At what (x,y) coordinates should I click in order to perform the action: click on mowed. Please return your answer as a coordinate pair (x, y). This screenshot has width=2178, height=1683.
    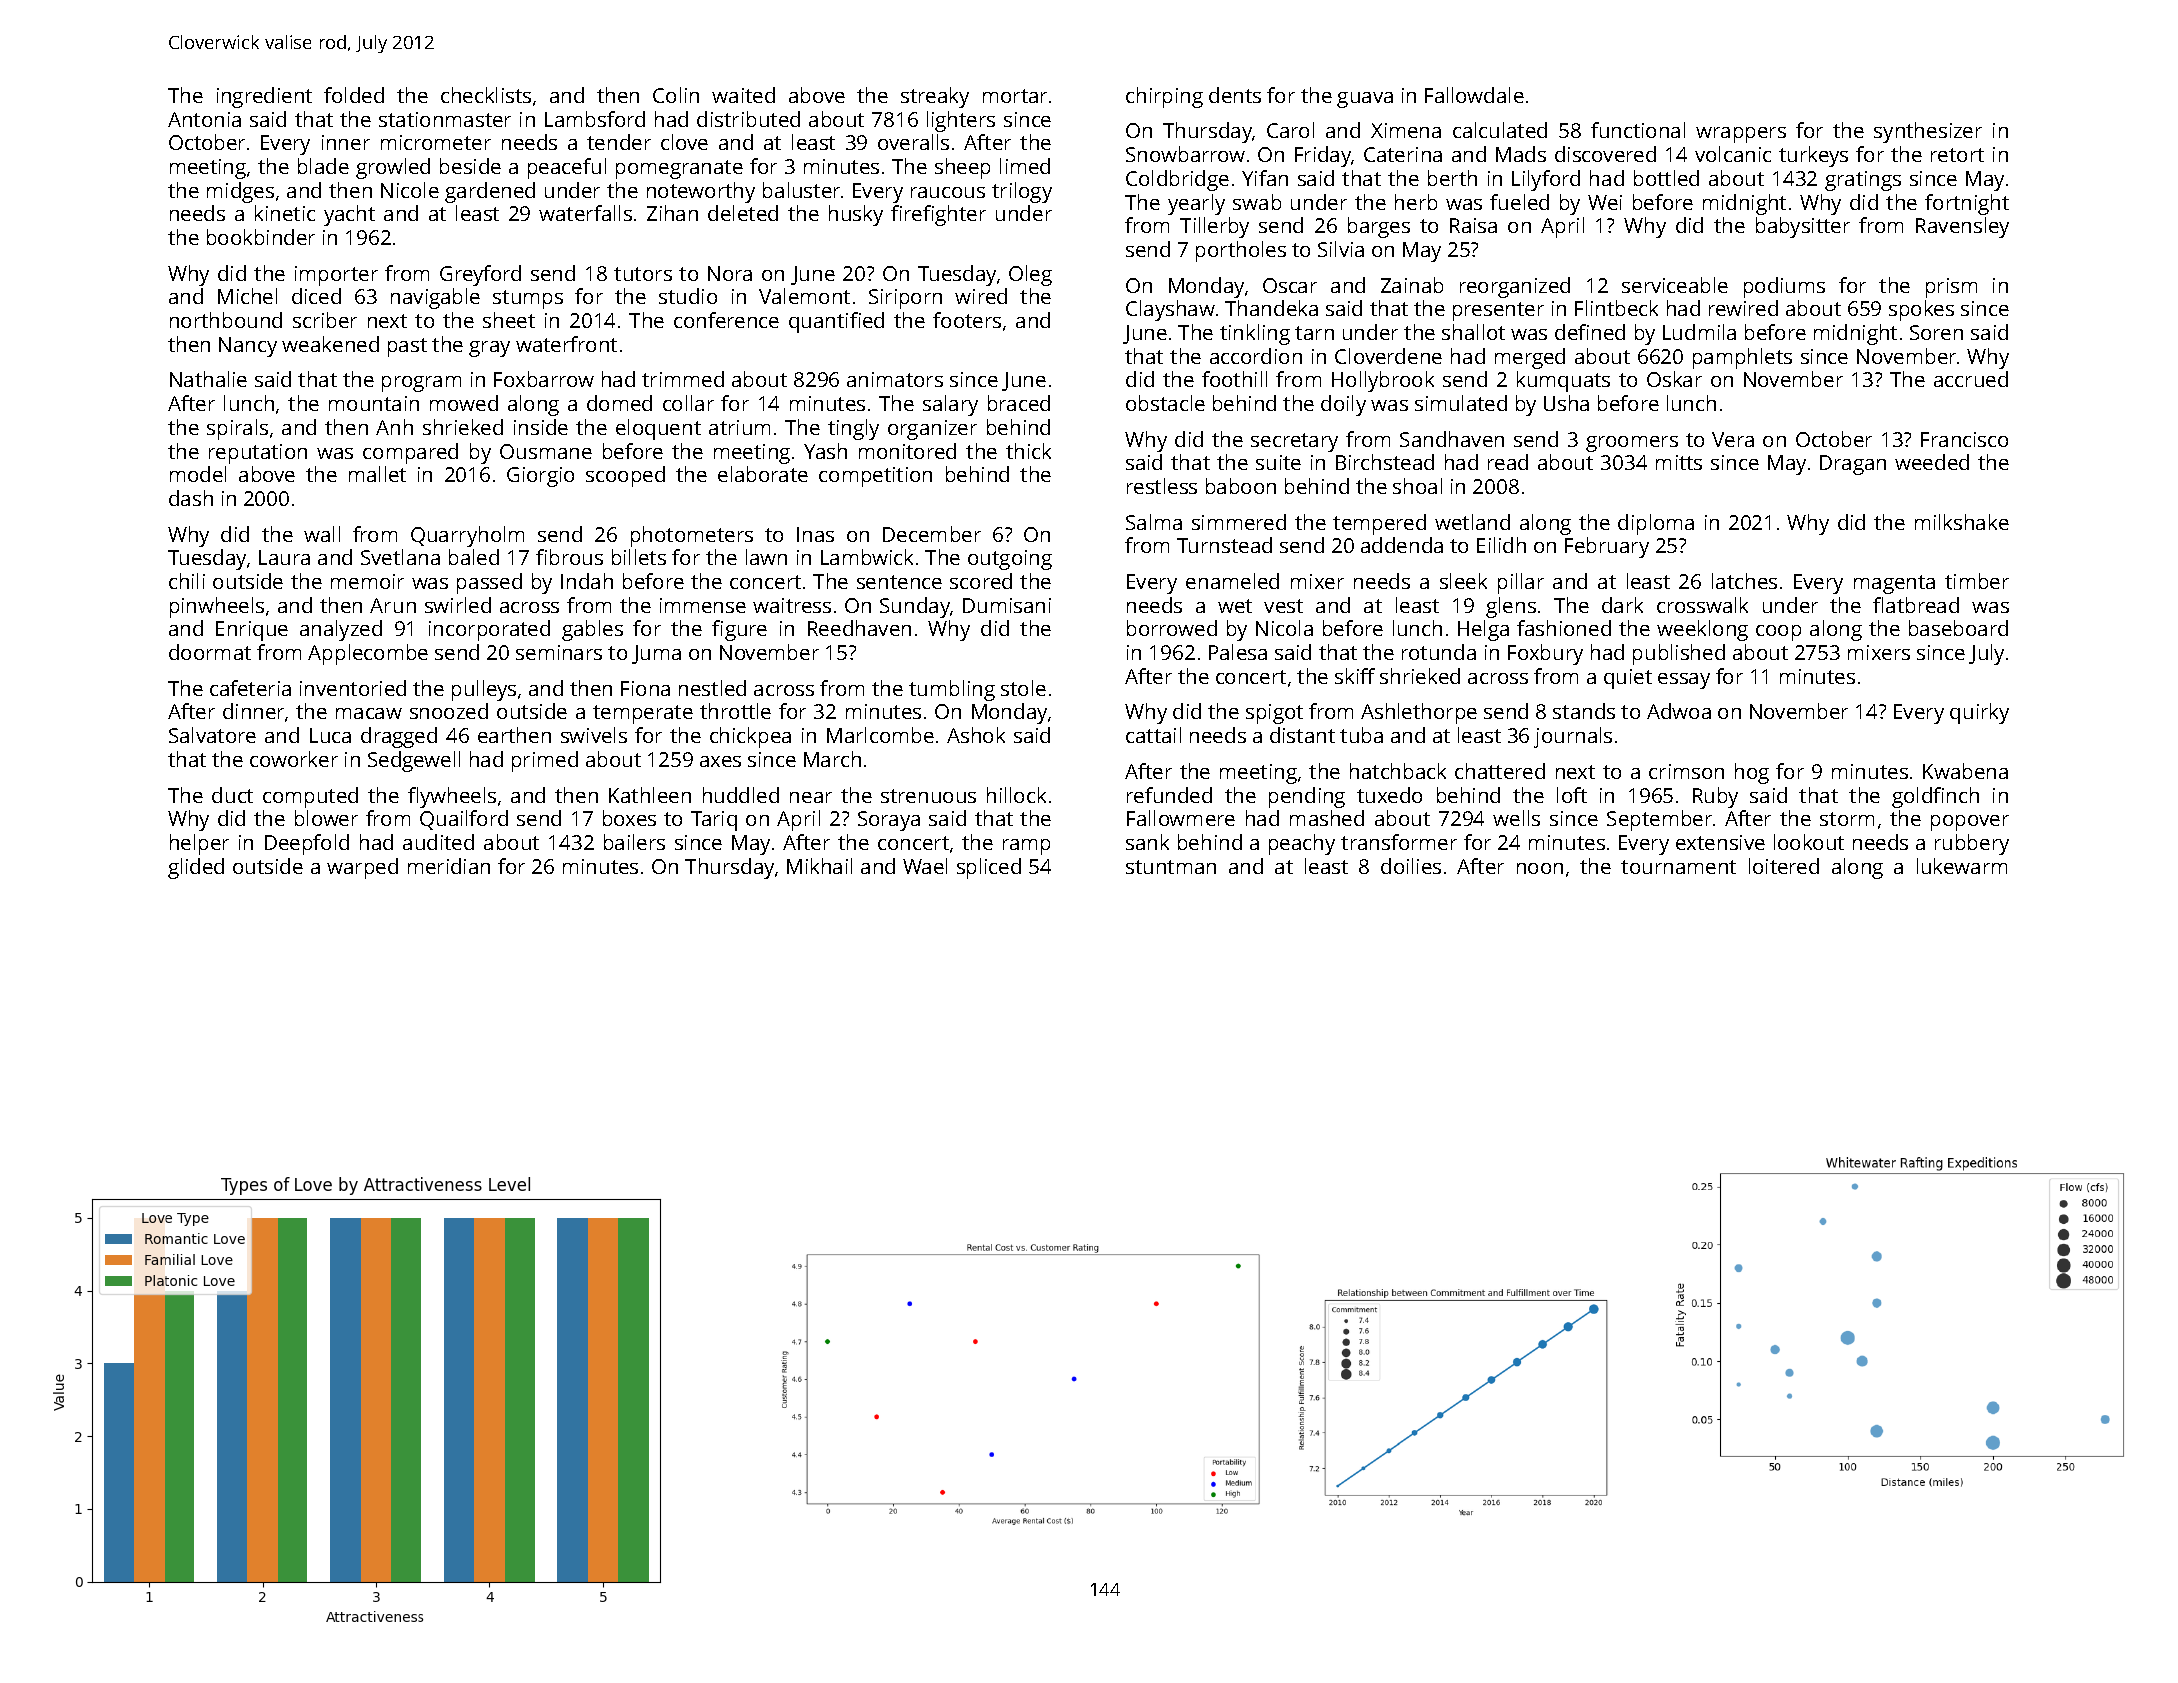
    Looking at the image, I should click on (464, 403).
